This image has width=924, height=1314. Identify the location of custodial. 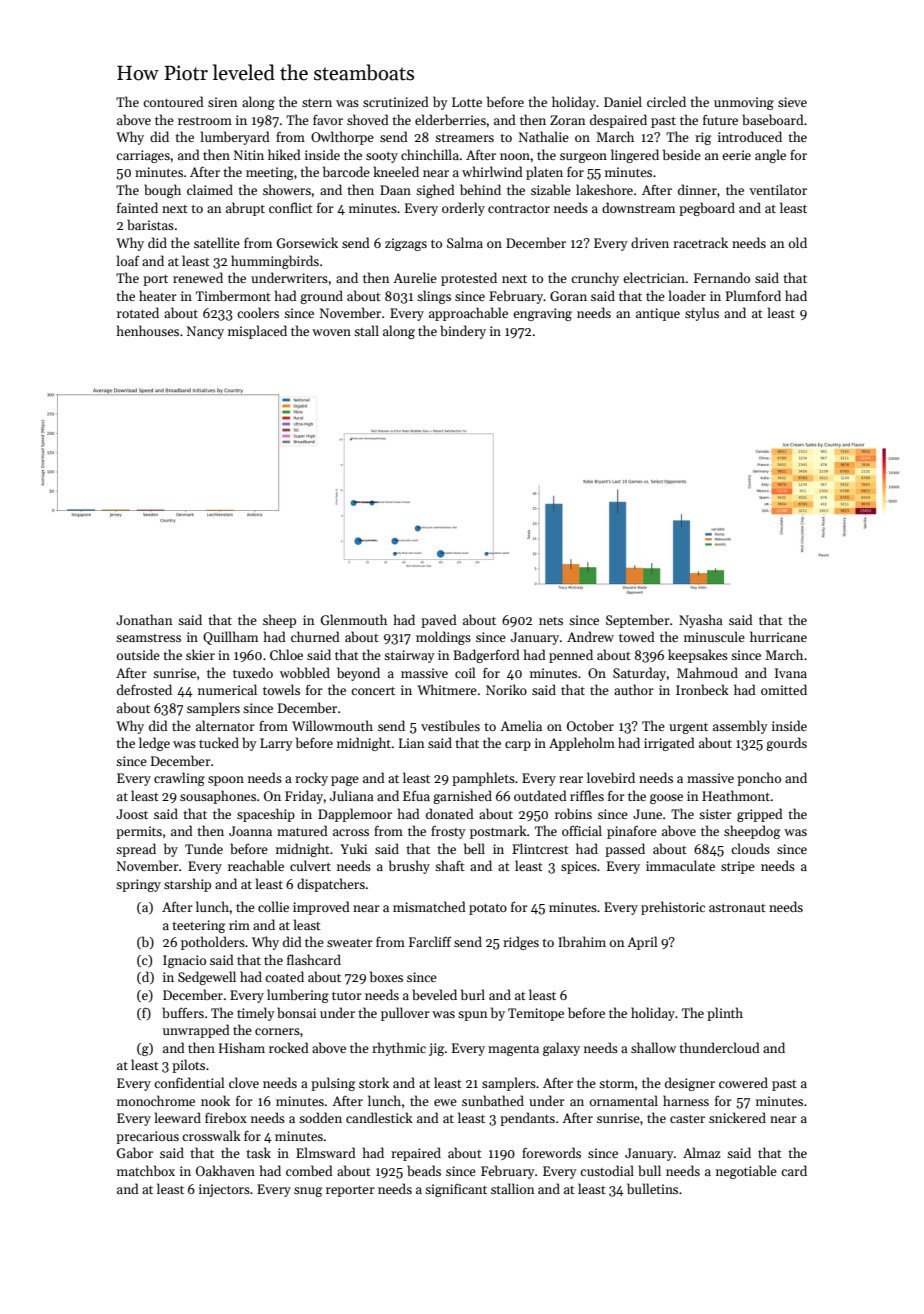
(607, 1170).
